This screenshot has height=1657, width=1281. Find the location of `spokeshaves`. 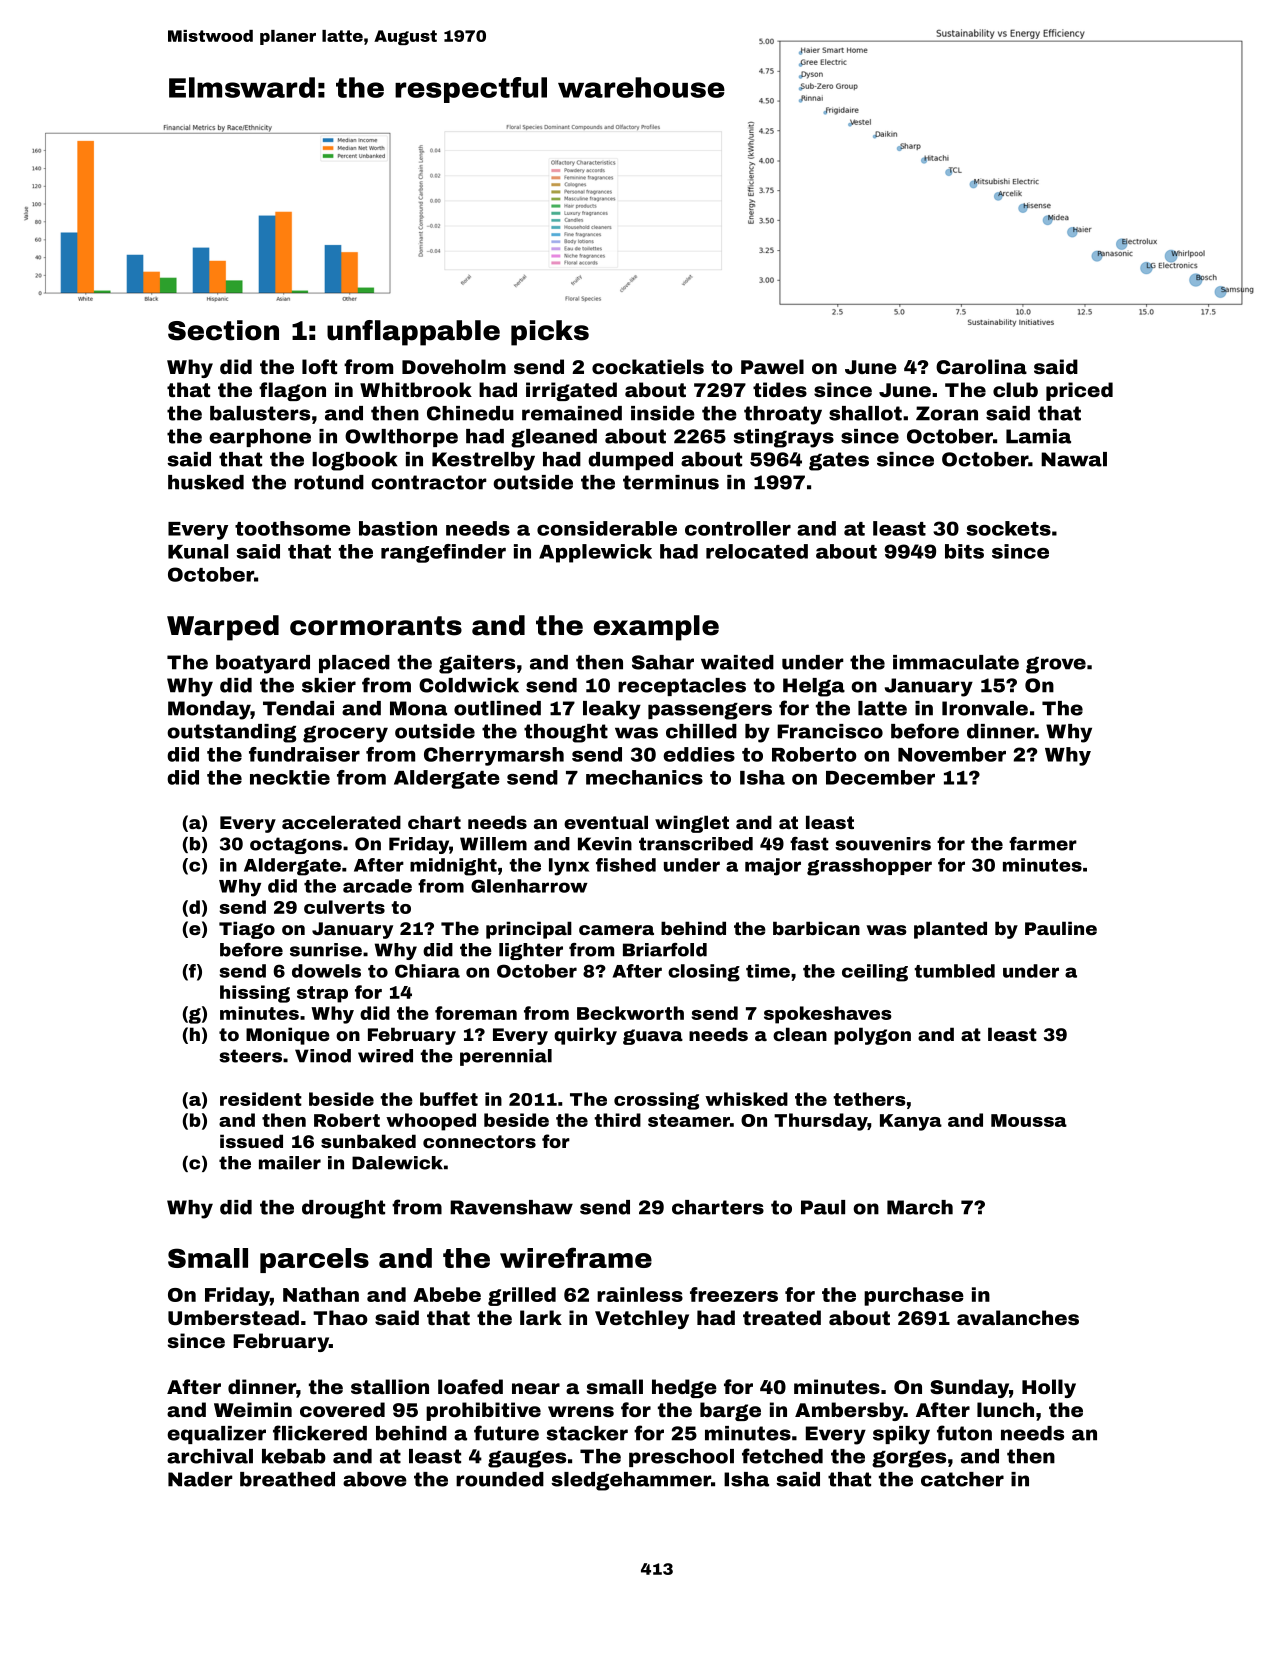

spokeshaves is located at coordinates (828, 1015).
